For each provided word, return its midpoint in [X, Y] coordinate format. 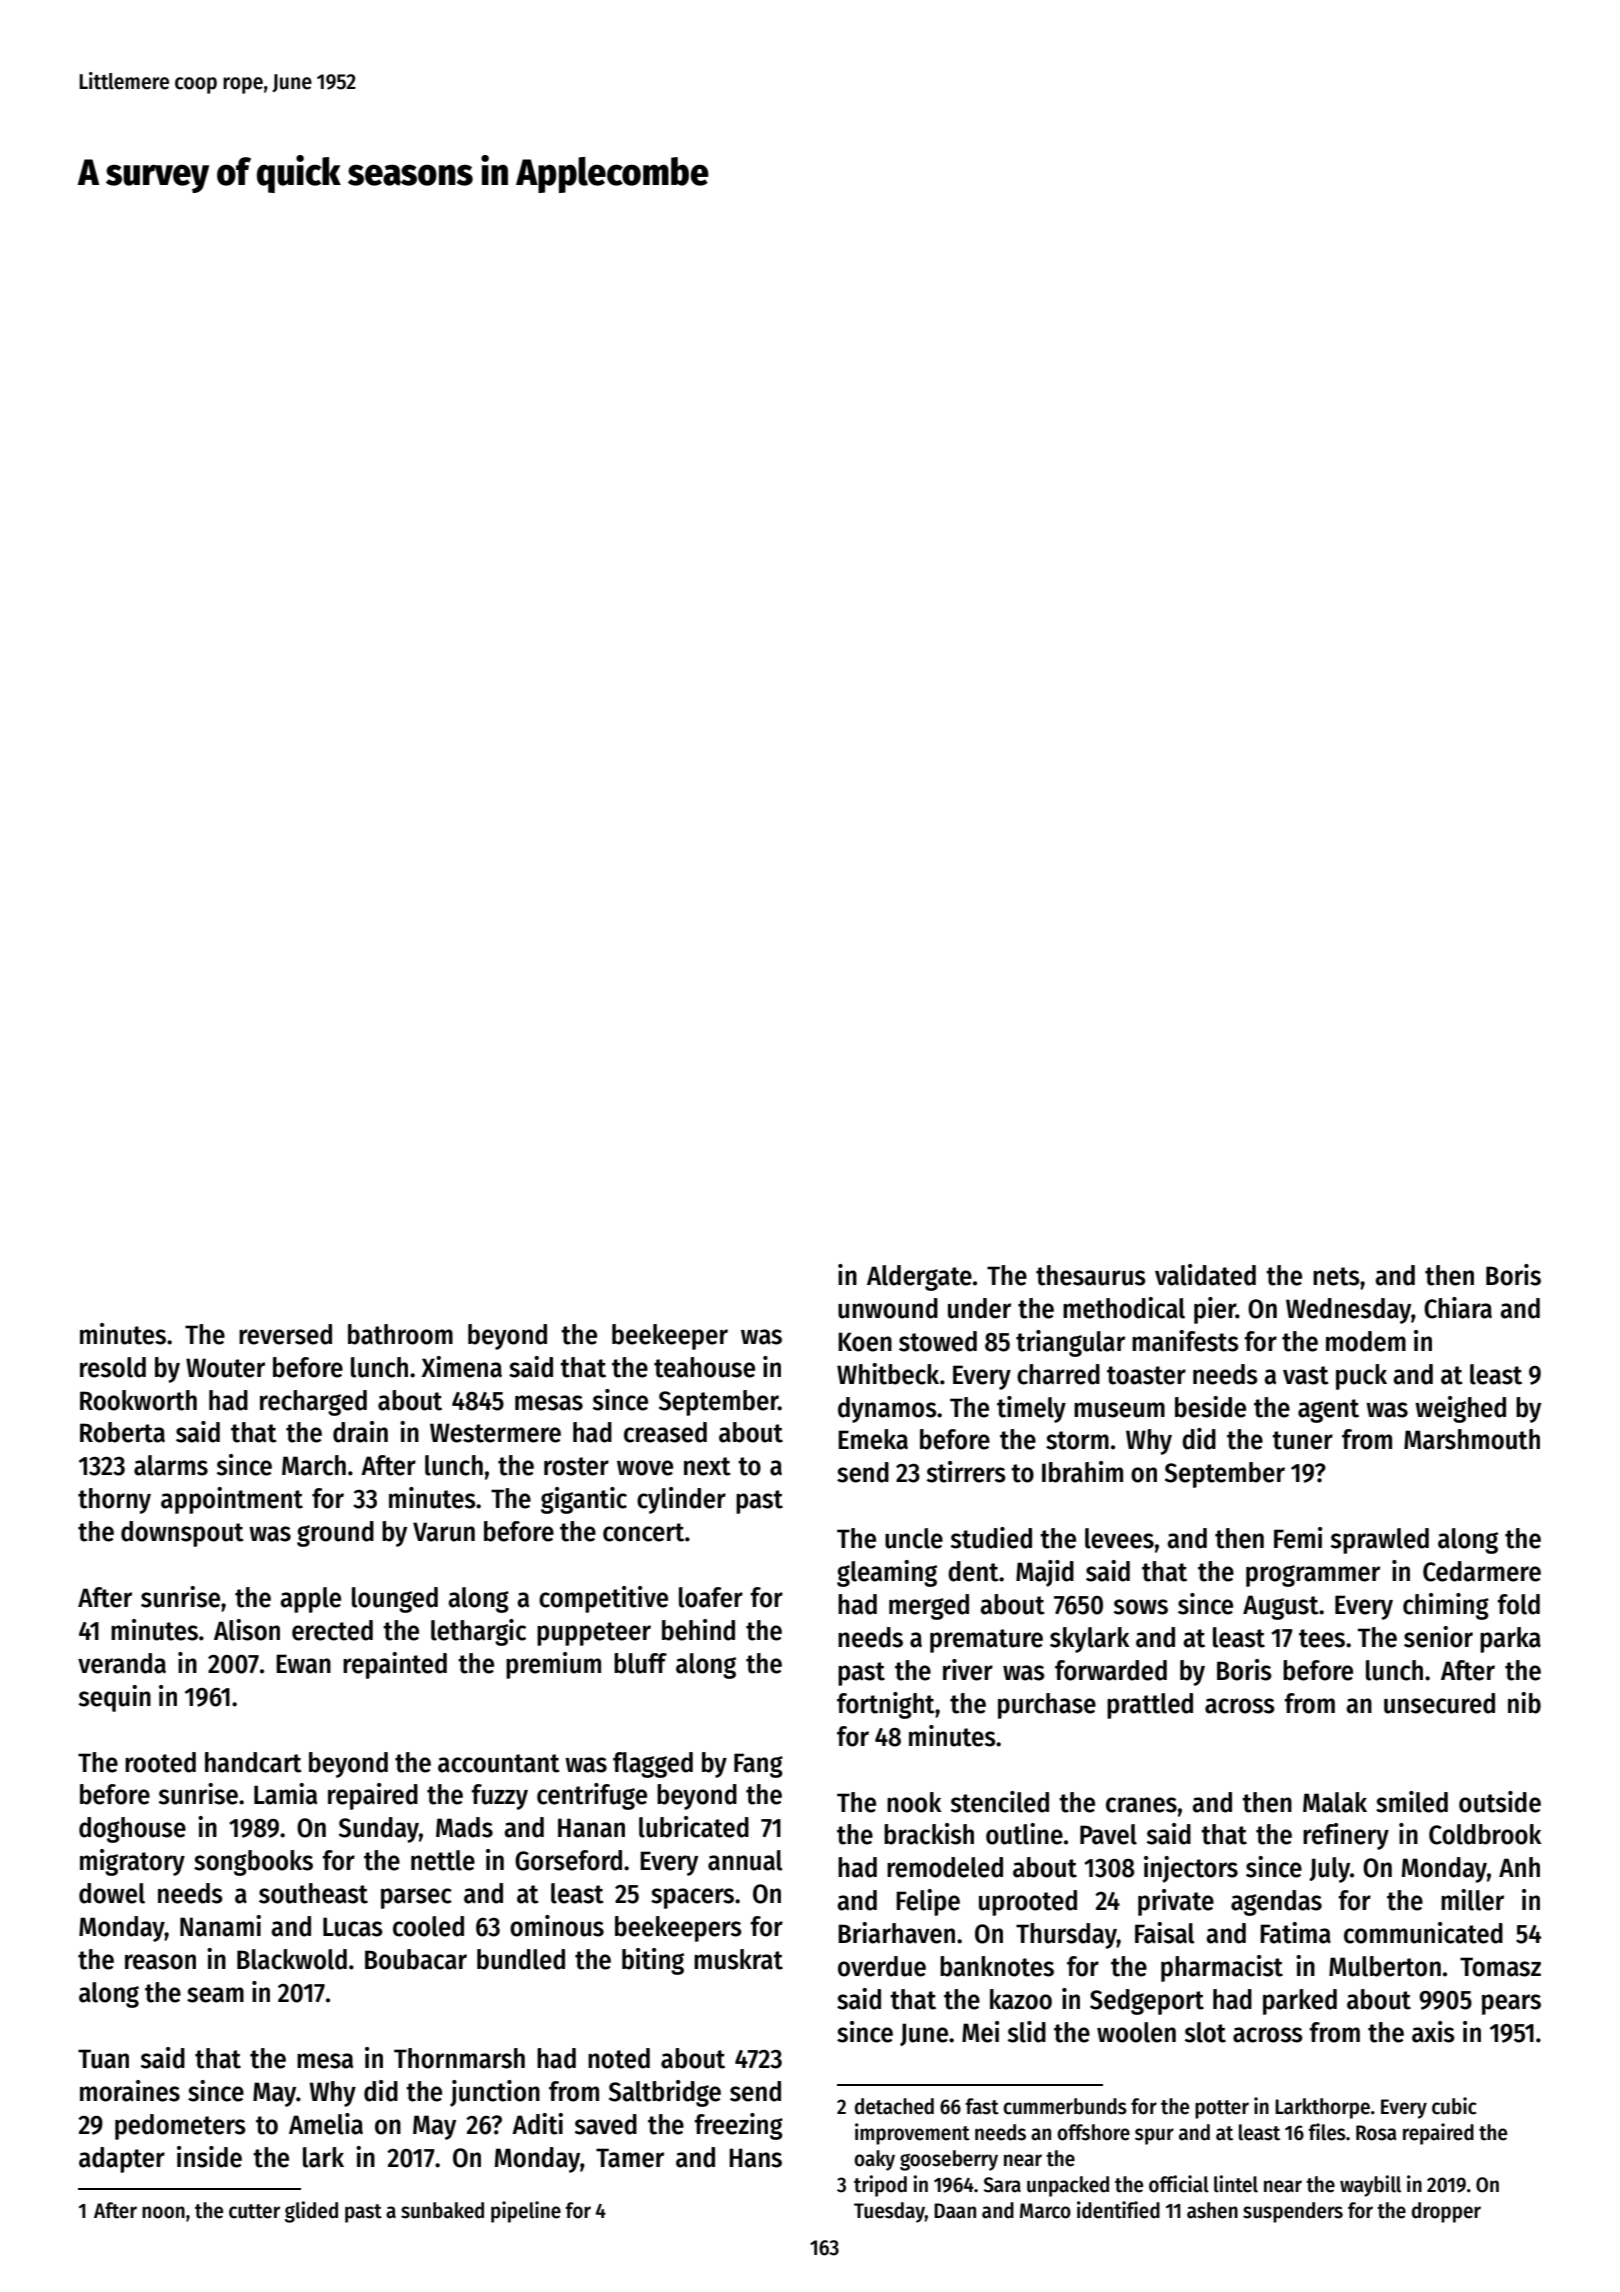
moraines [130, 2091]
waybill [1370, 2186]
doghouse [132, 1830]
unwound [888, 1308]
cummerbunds [1065, 2106]
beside [1210, 1407]
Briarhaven [896, 1933]
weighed [1460, 1409]
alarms [171, 1465]
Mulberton [1385, 1966]
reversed [285, 1334]
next [707, 1466]
